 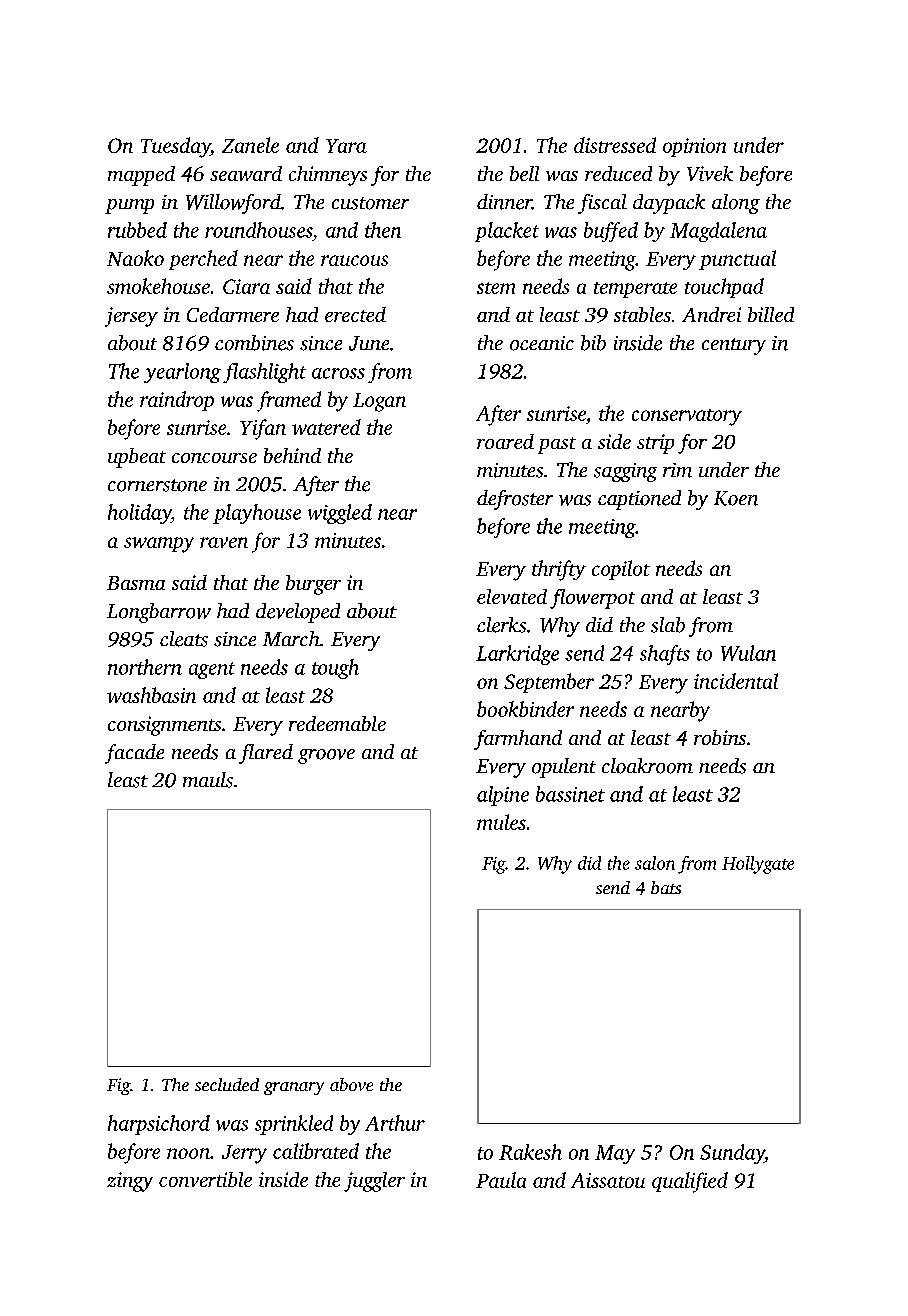 I want to click on Rakesh, so click(x=530, y=1152).
